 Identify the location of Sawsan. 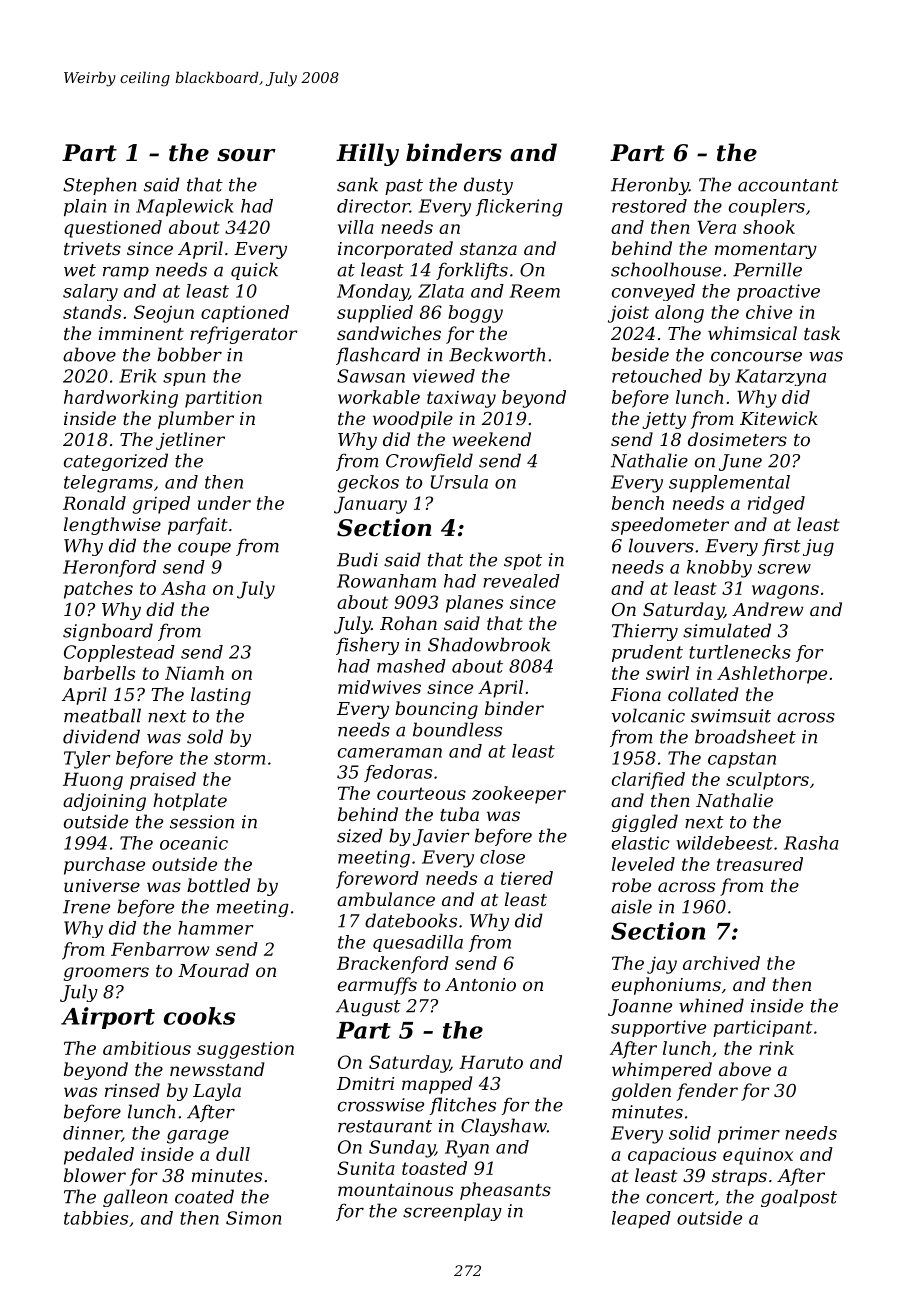
(371, 376).
